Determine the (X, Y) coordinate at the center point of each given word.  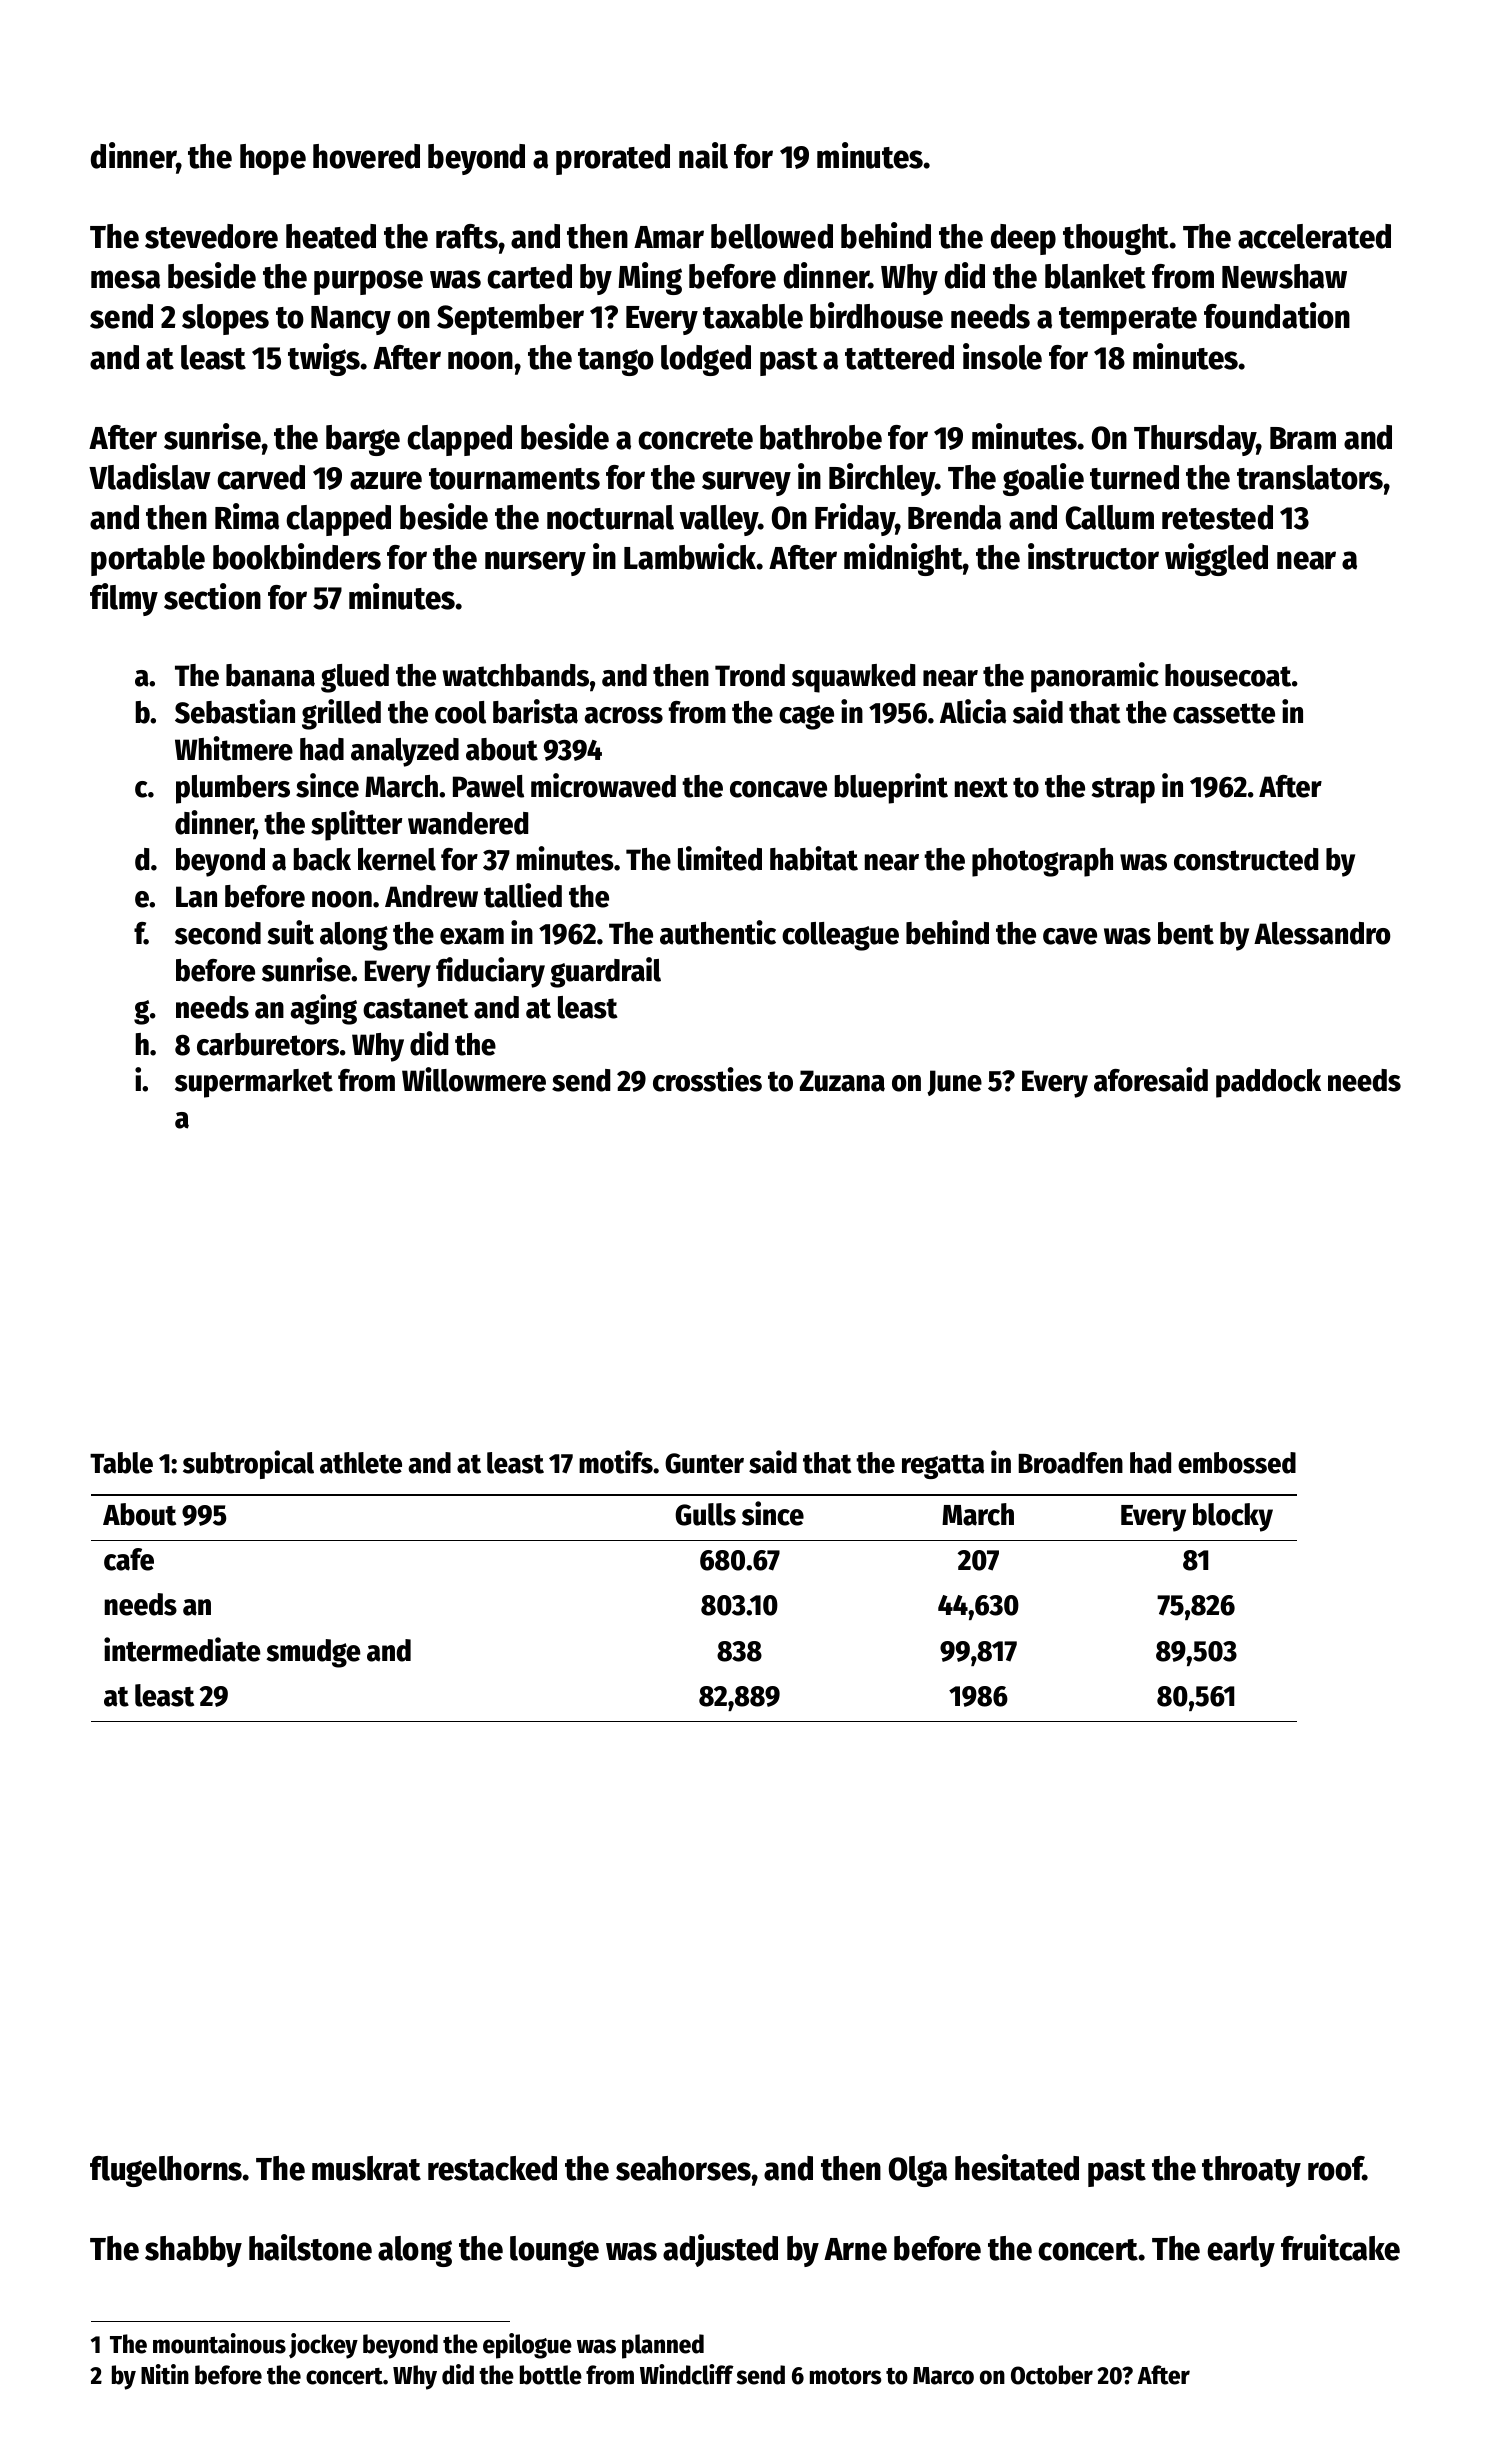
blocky (1233, 1517)
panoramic (1095, 677)
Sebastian (235, 711)
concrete (695, 439)
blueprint (891, 788)
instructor (1093, 556)
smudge (314, 1653)
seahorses (684, 2168)
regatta (943, 1466)
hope (273, 159)
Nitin (165, 2374)
